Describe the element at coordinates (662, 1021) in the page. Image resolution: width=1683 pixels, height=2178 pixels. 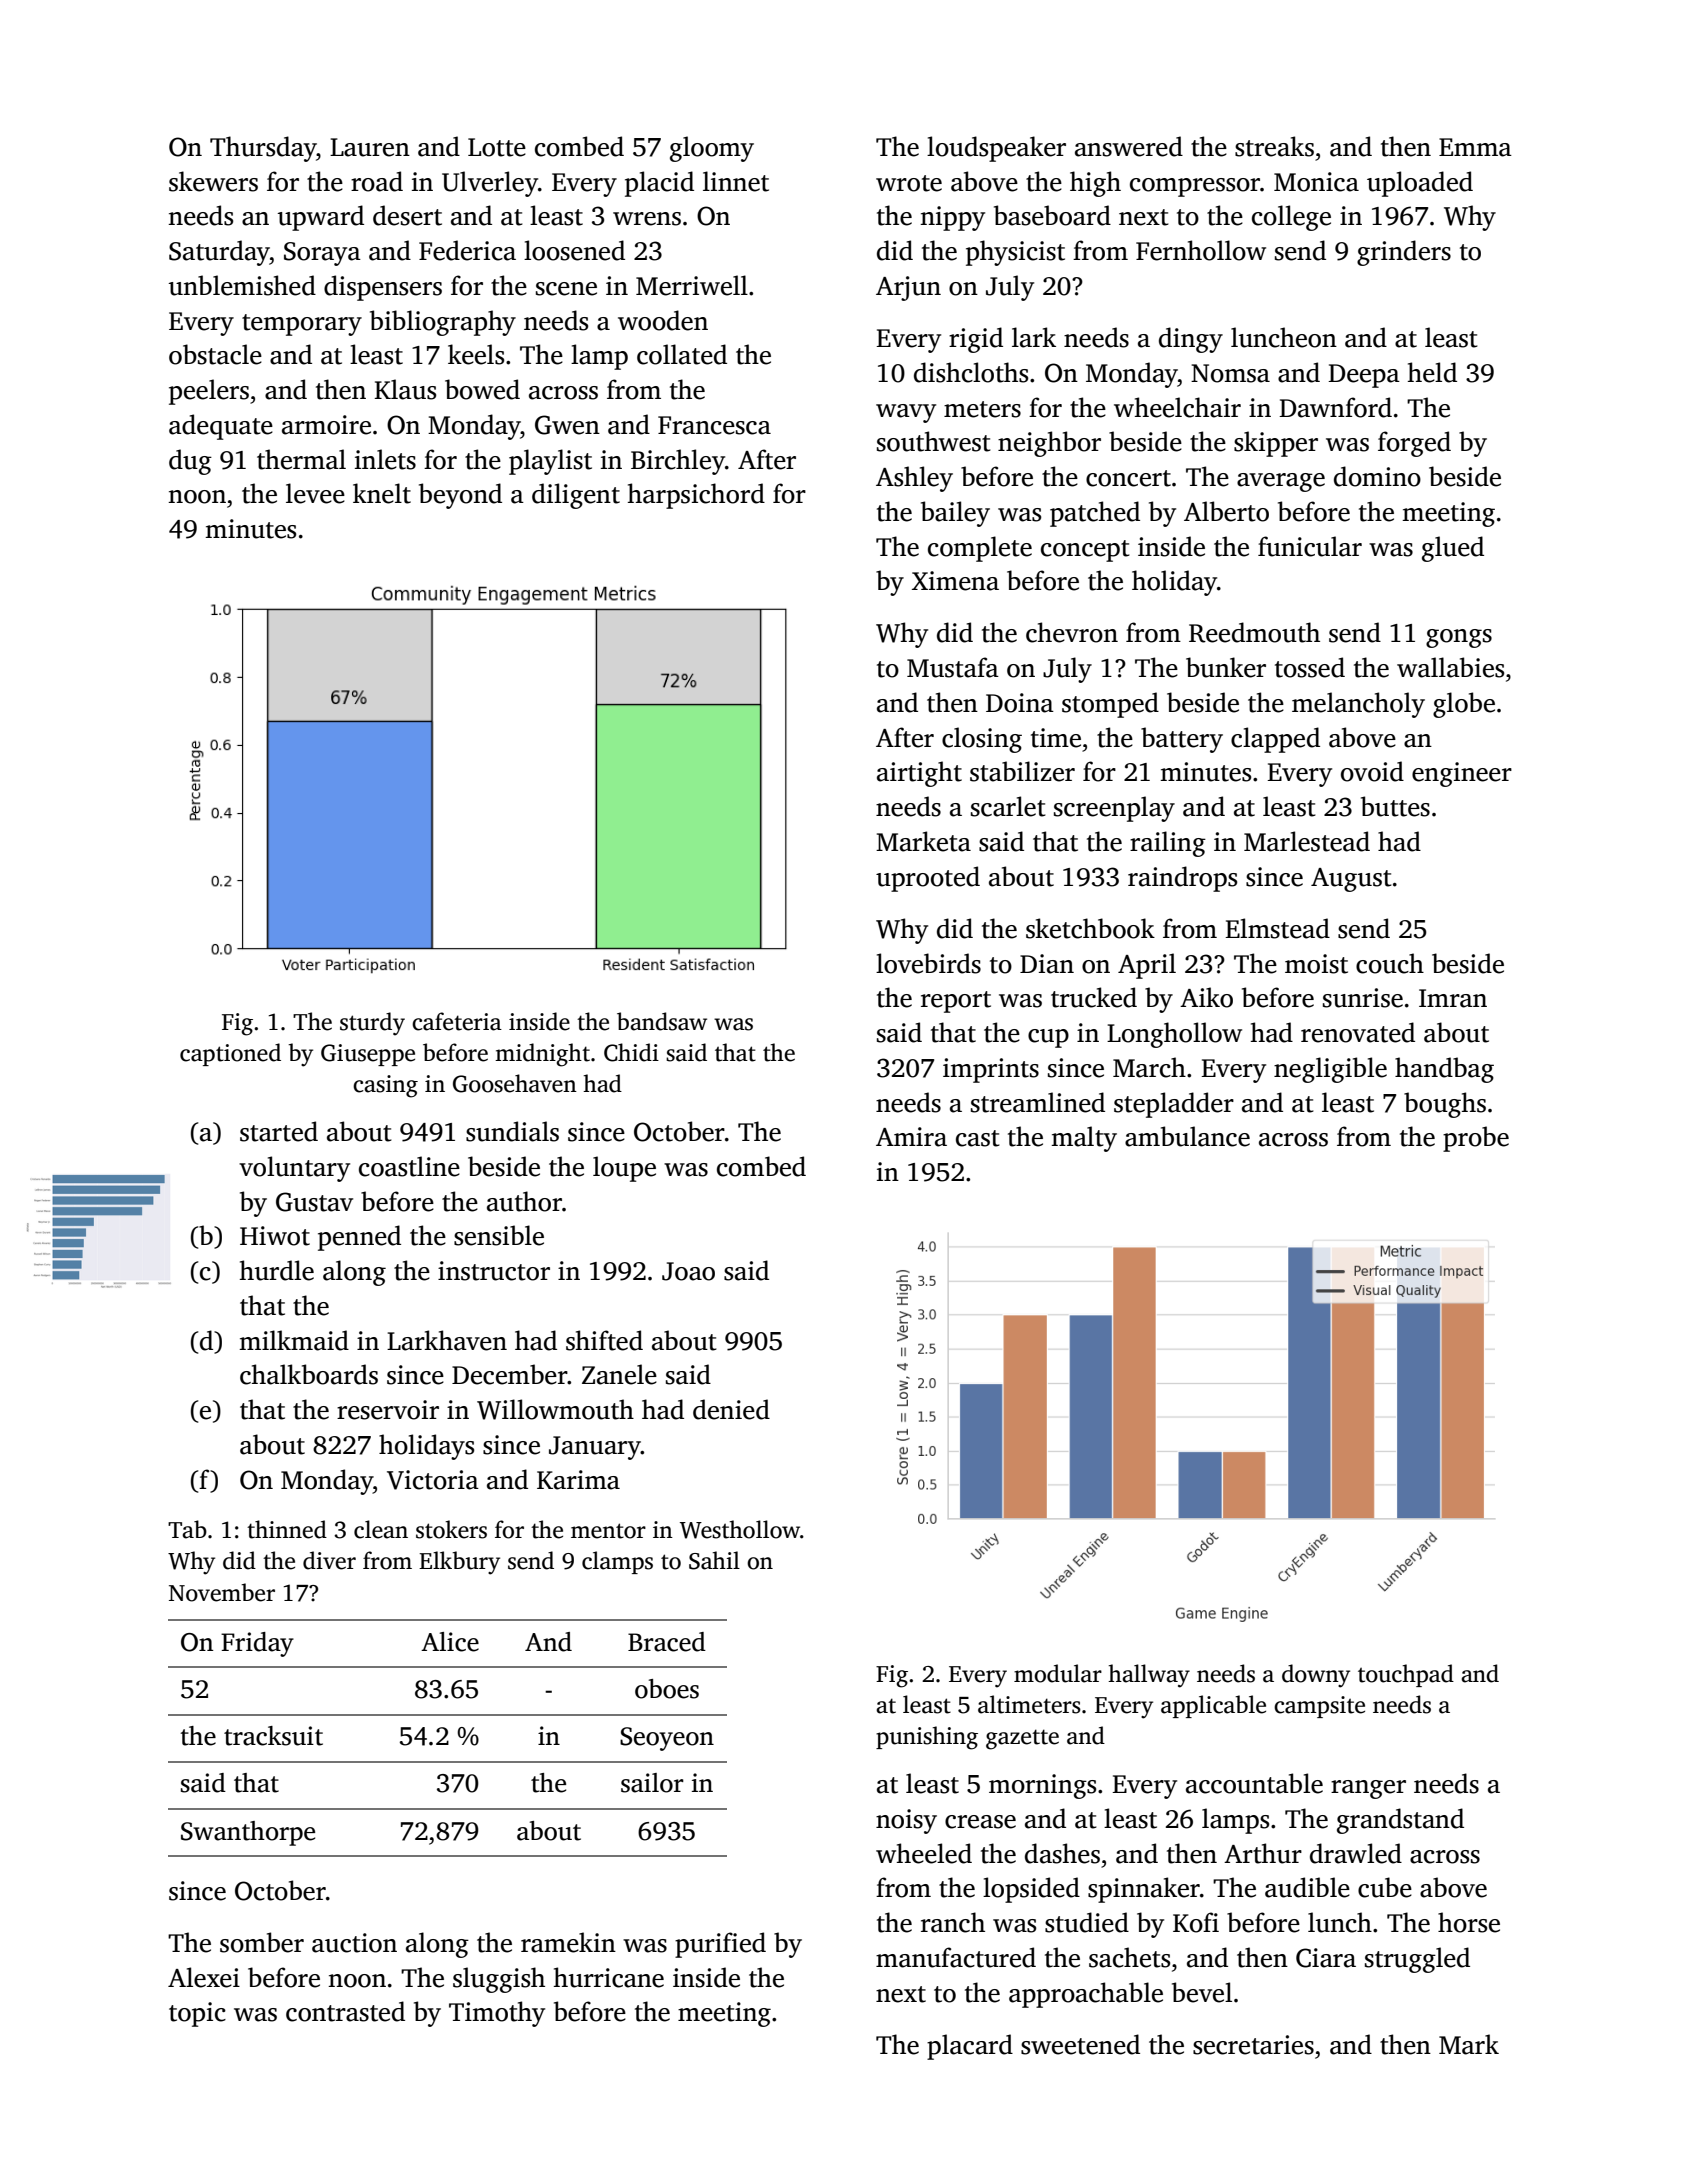
I see `bandsaw` at that location.
